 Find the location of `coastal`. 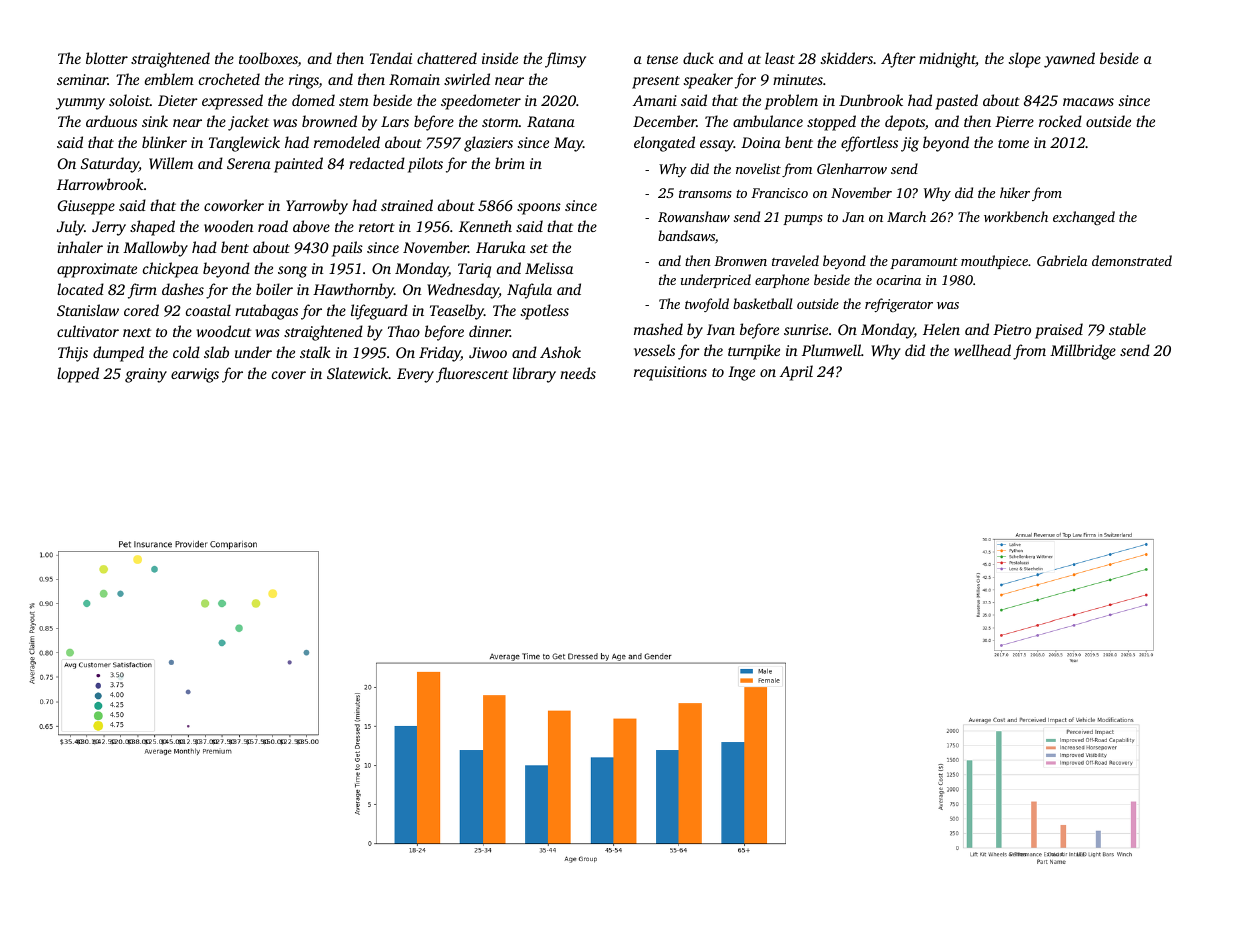

coastal is located at coordinates (208, 310).
